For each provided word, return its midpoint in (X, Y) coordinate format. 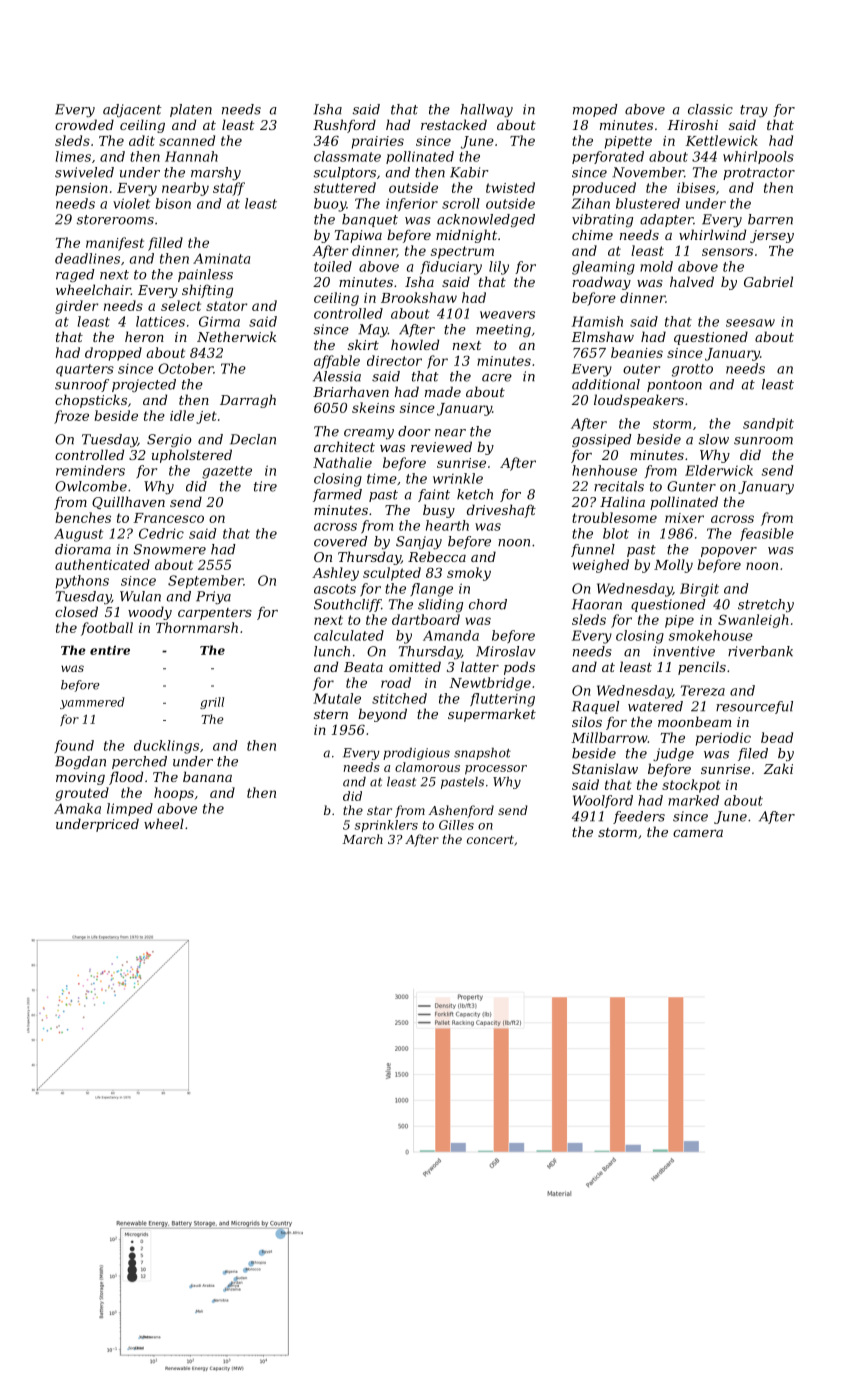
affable (337, 362)
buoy (330, 205)
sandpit (768, 424)
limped (130, 809)
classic (710, 109)
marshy (216, 173)
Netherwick (237, 336)
